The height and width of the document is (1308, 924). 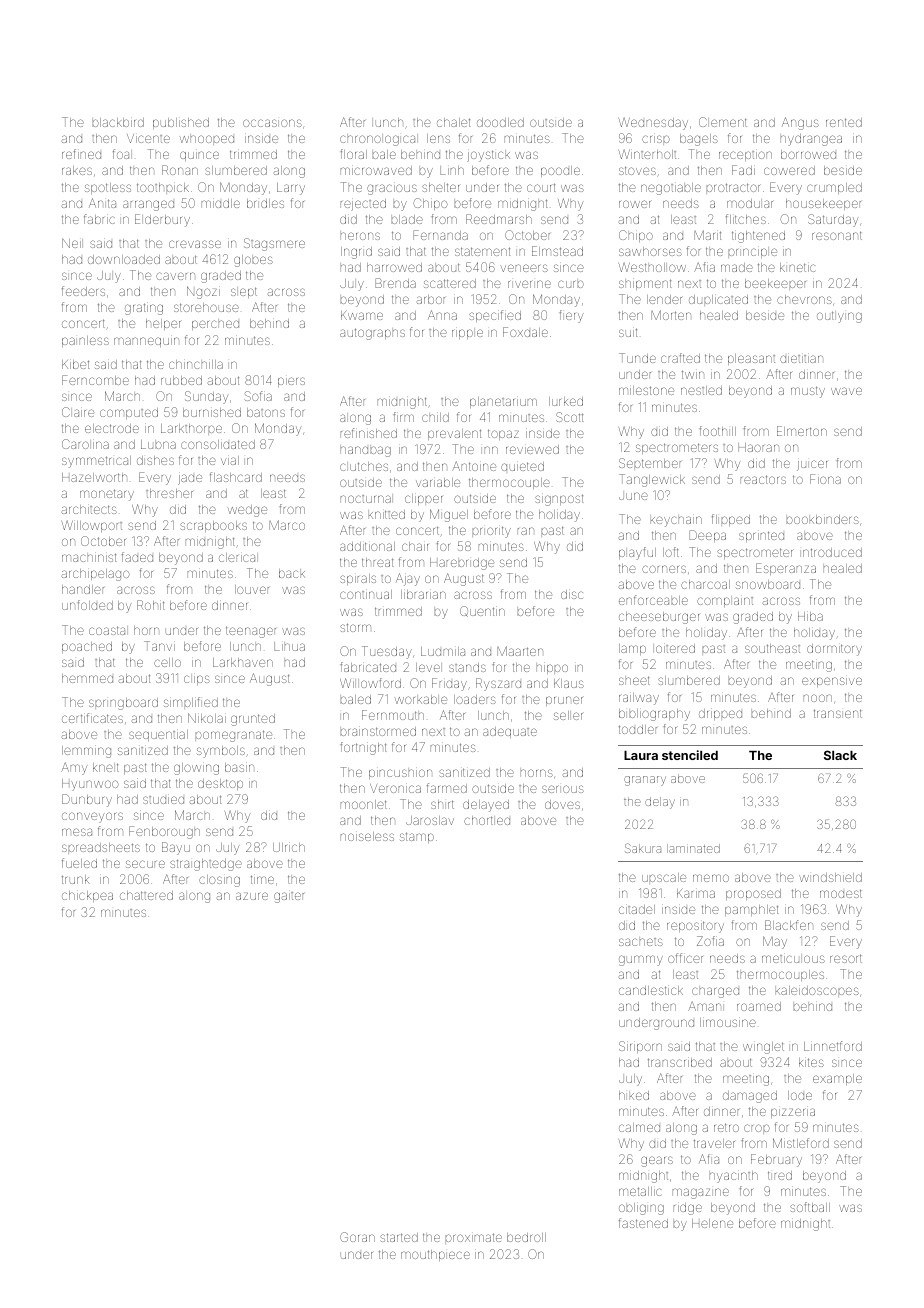 I want to click on Elmstead, so click(x=557, y=251).
